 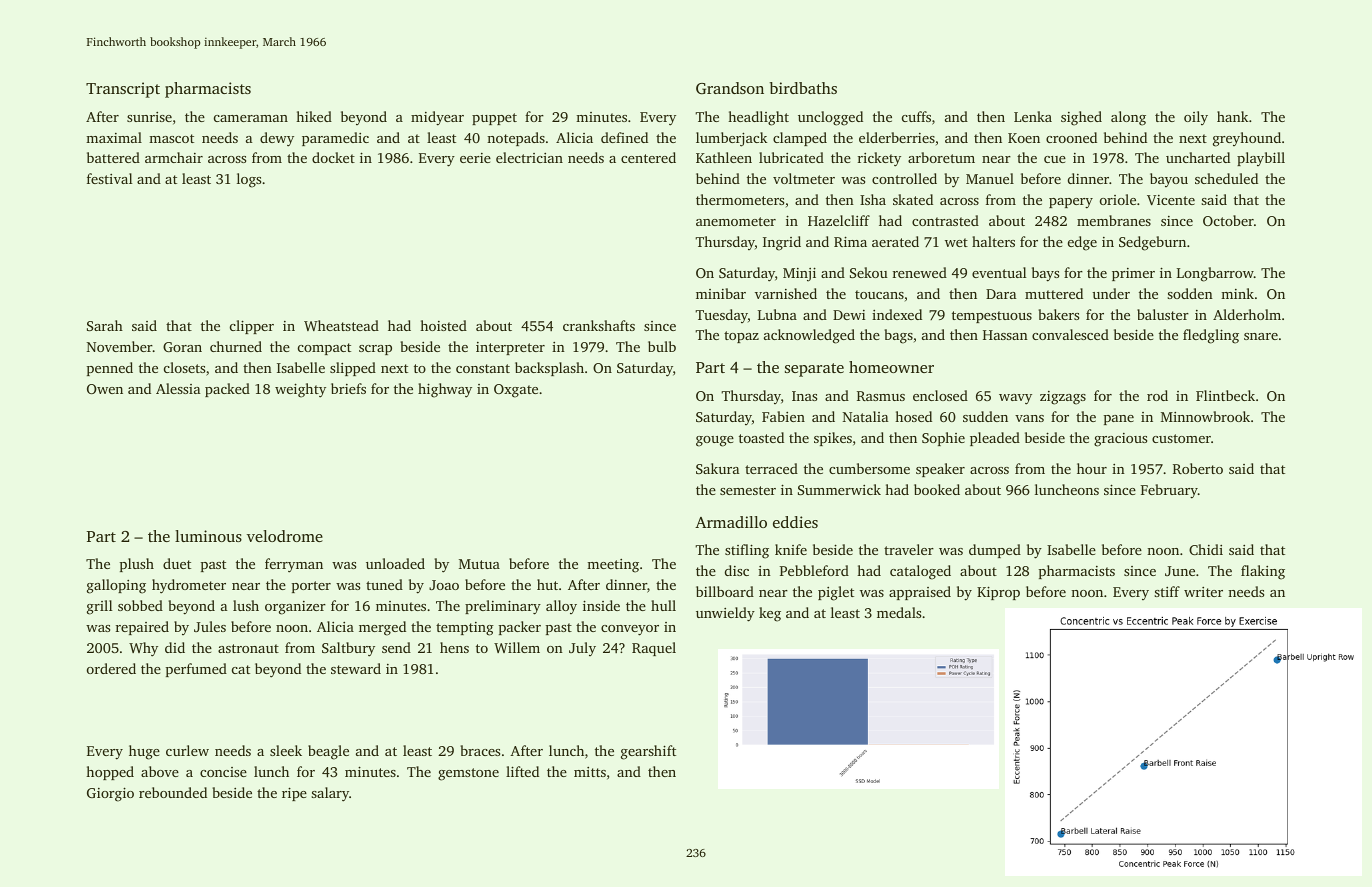 What do you see at coordinates (382, 628) in the screenshot?
I see `merged` at bounding box center [382, 628].
